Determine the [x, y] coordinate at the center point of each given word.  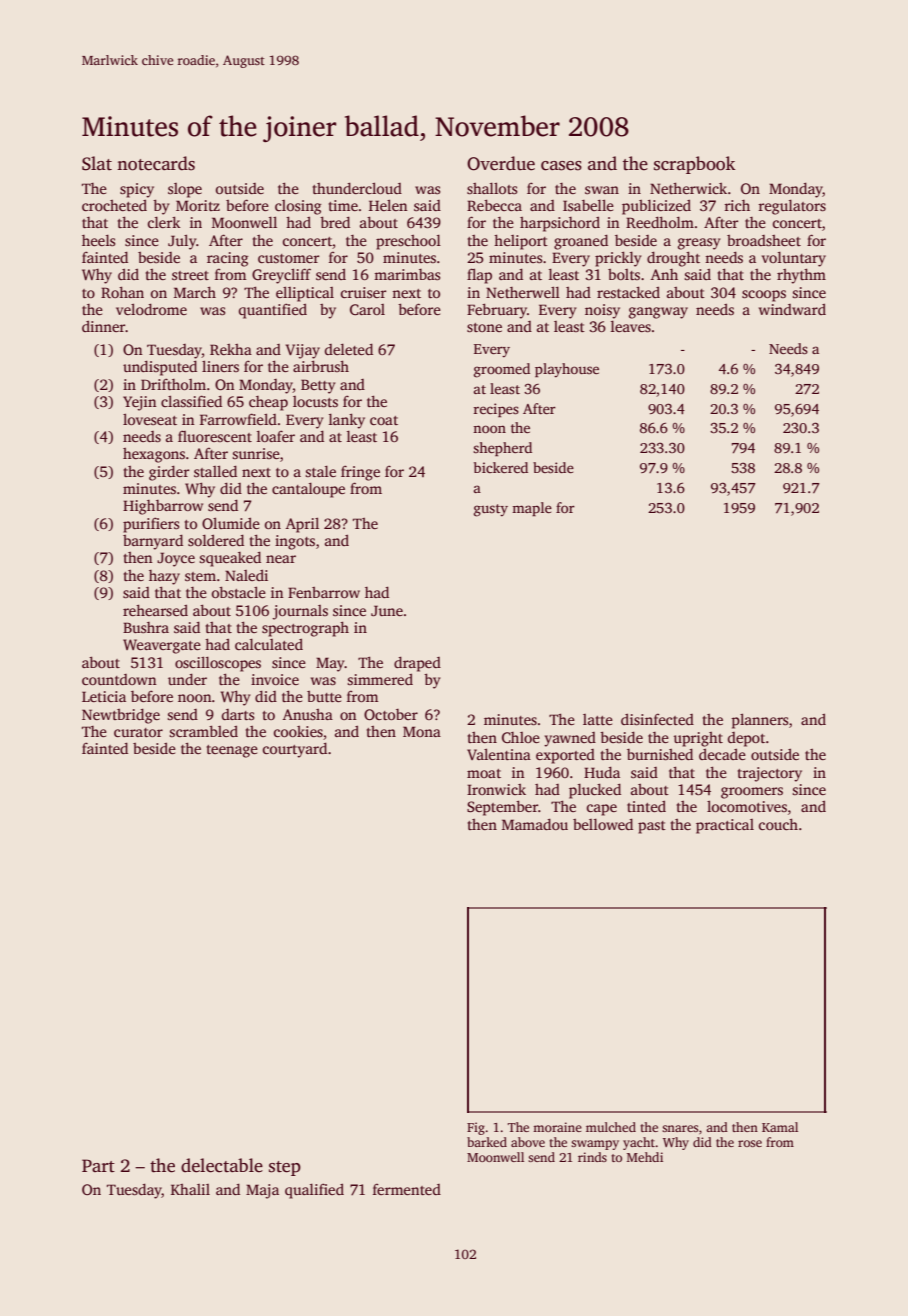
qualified [314, 1191]
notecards [156, 163]
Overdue [501, 163]
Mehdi [645, 1157]
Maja [262, 1191]
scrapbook [695, 165]
